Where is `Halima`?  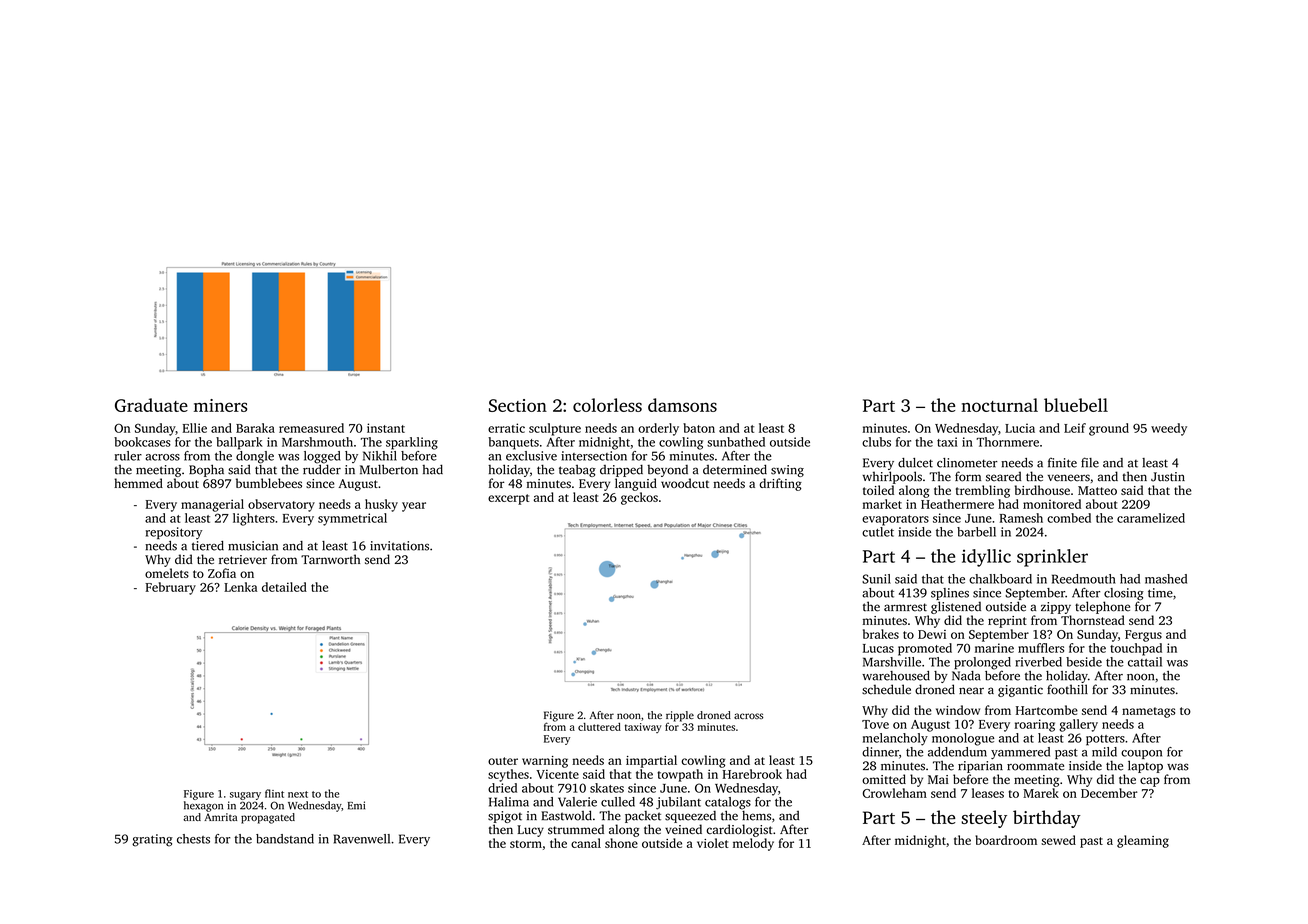 Halima is located at coordinates (509, 802).
